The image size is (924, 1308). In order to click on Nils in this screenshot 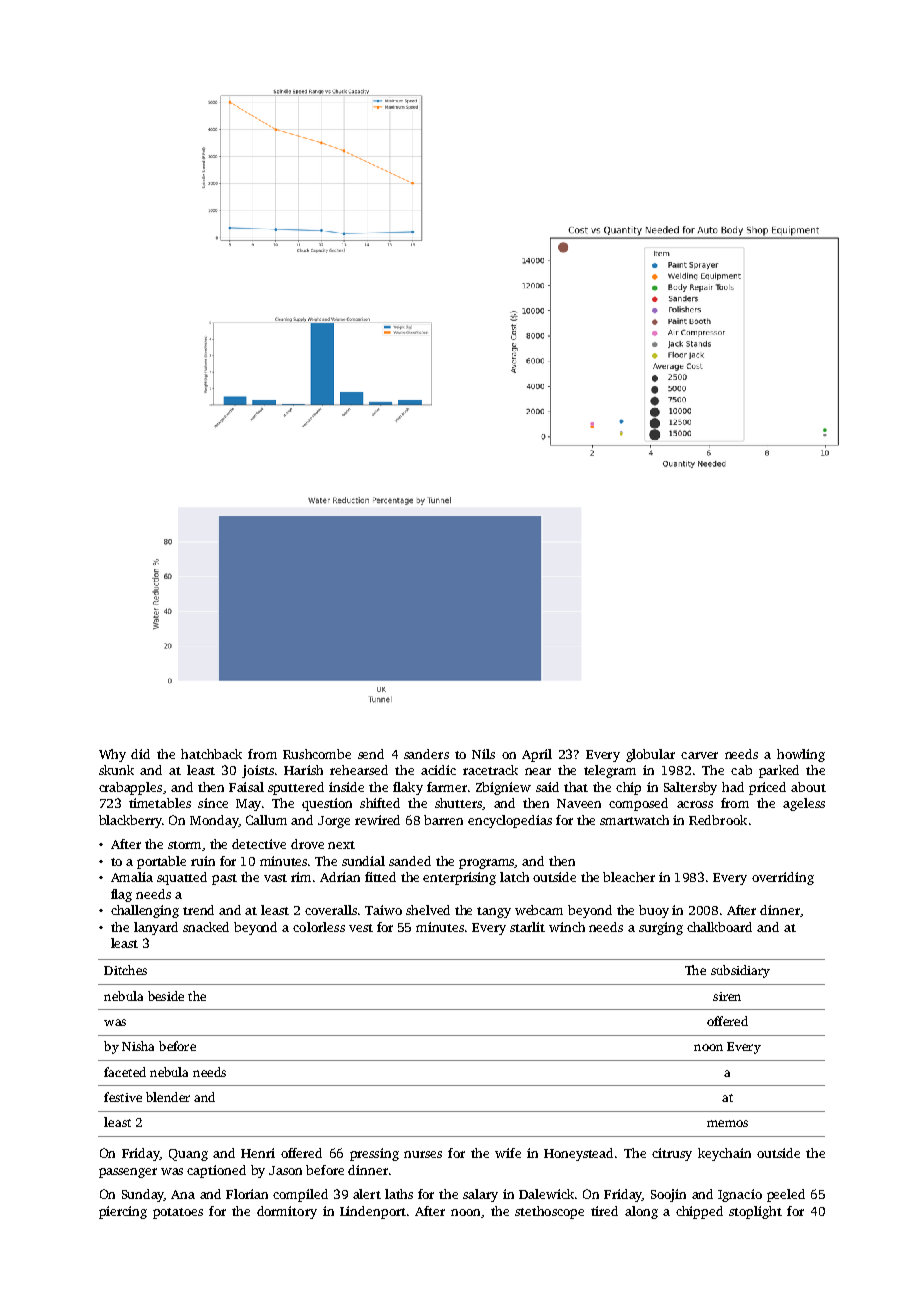, I will do `click(483, 754)`.
